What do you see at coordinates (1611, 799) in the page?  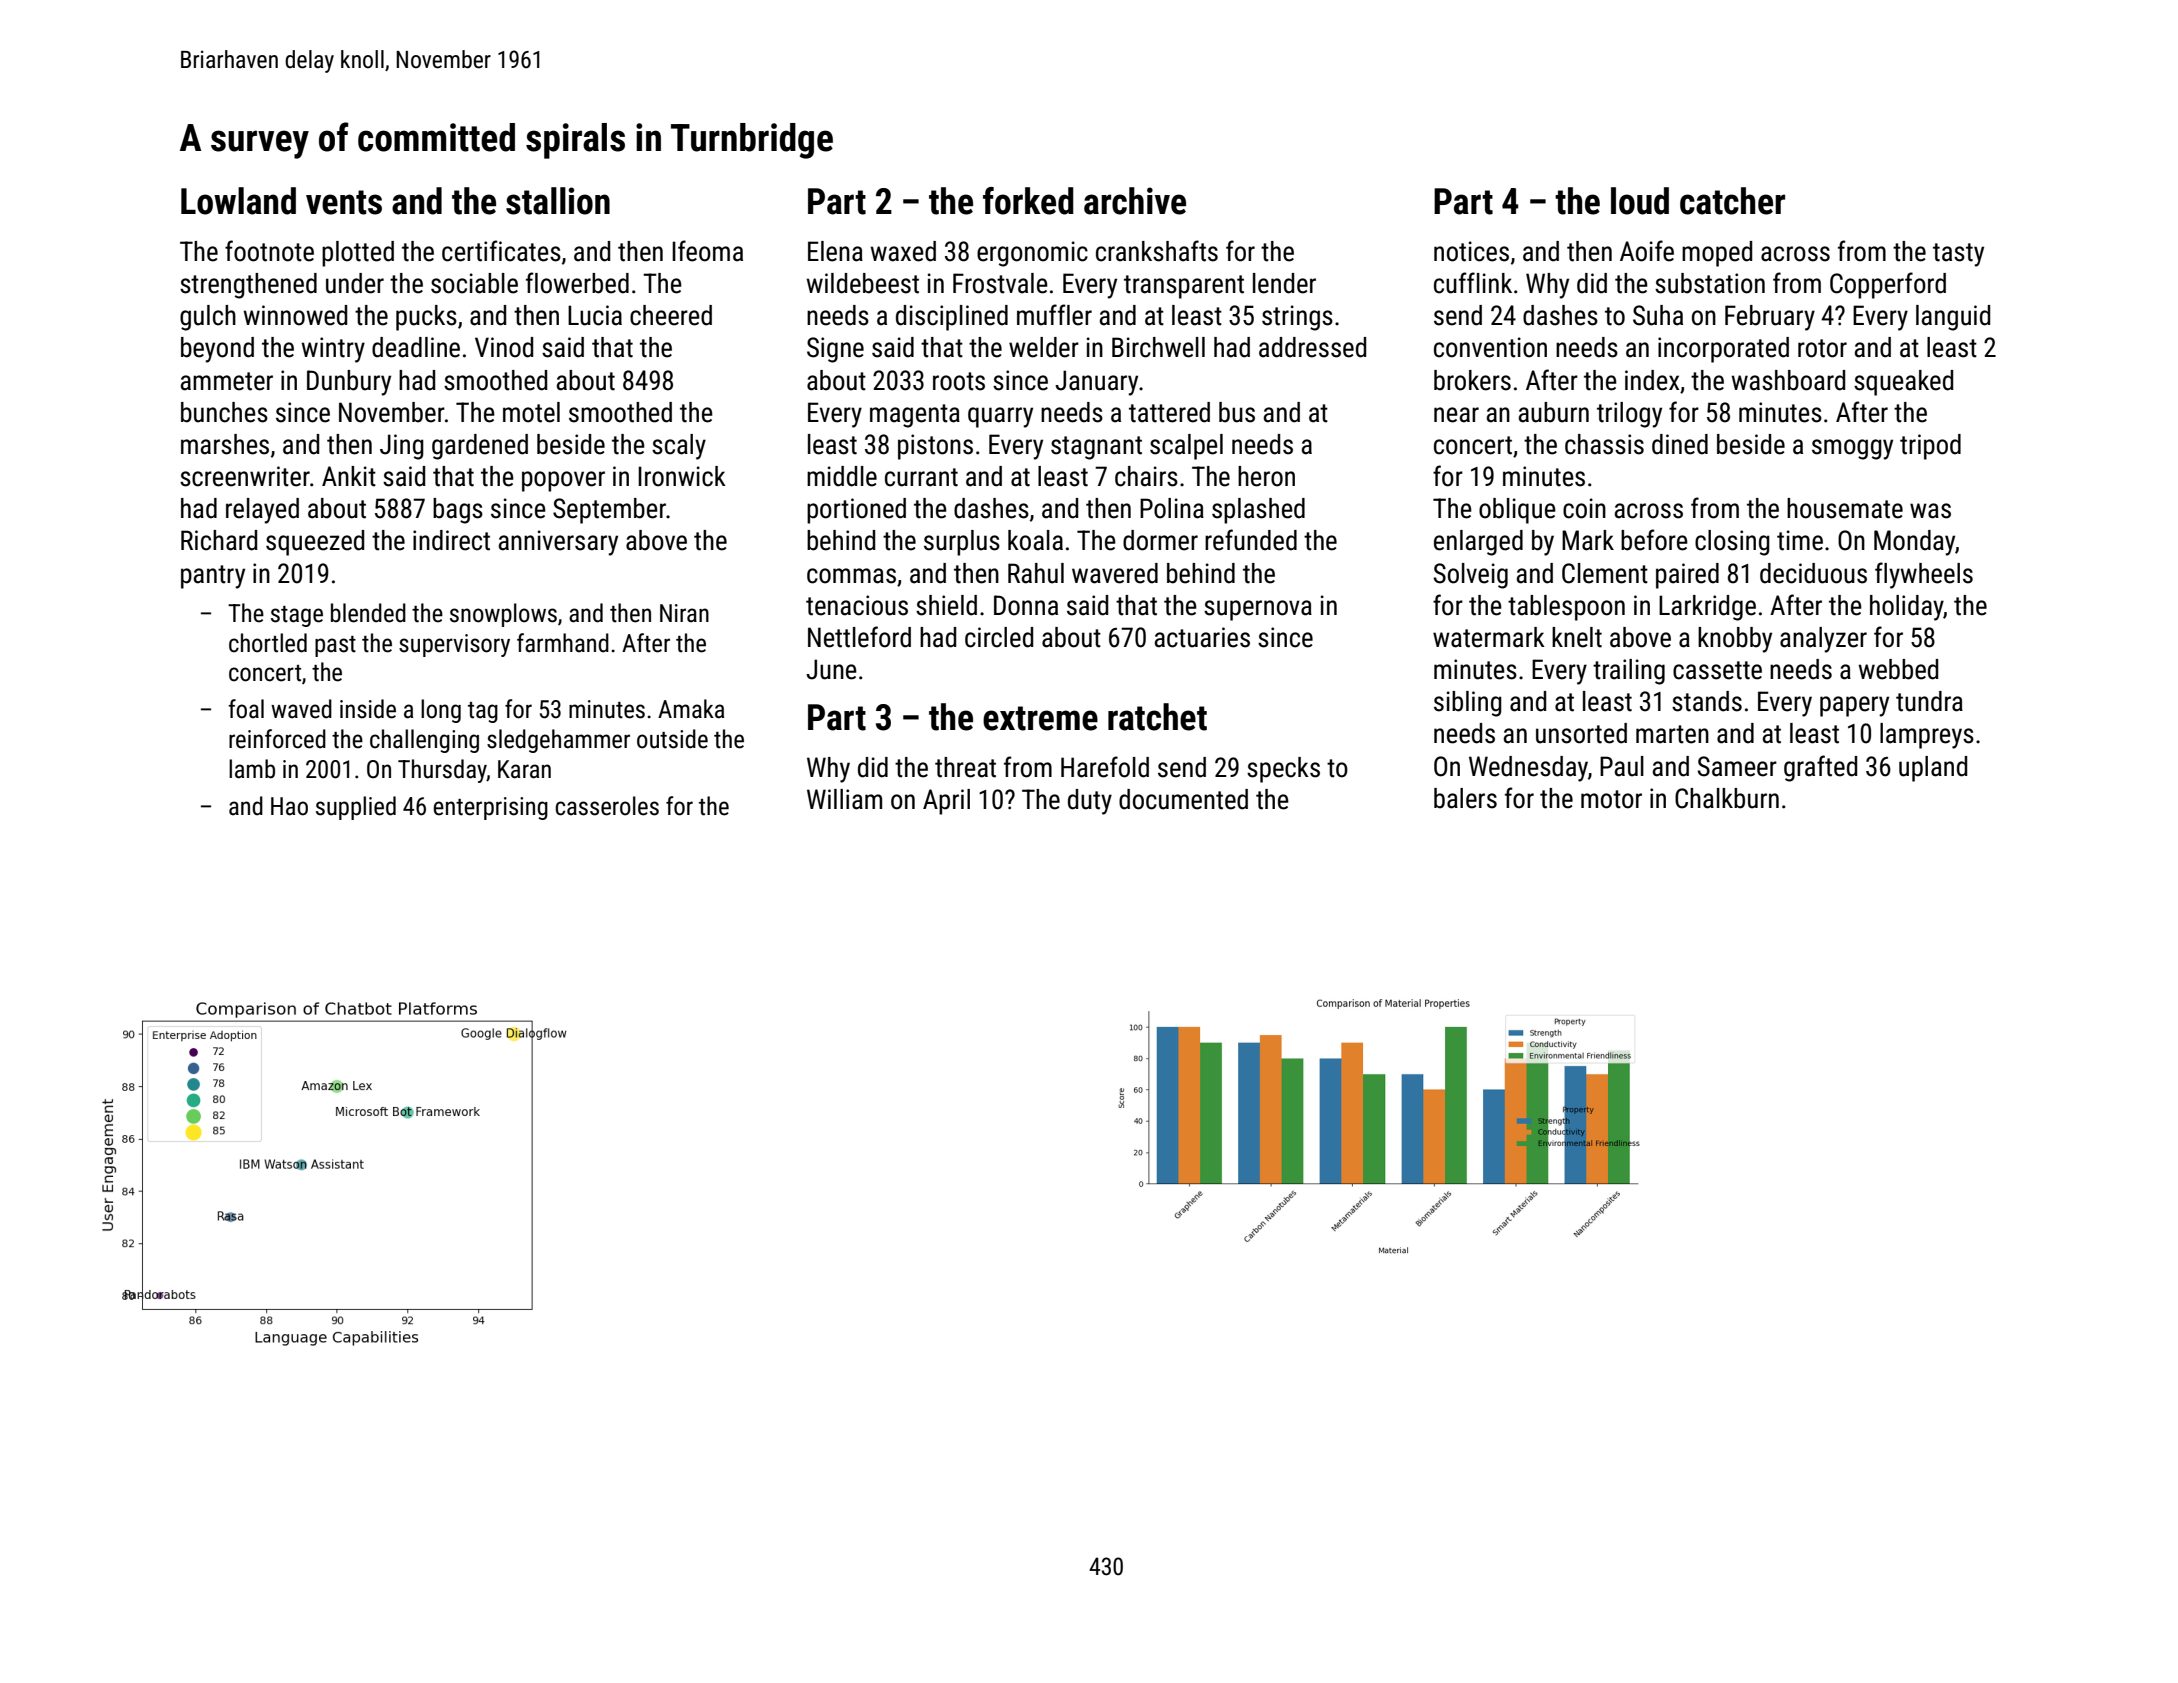 I see `motor` at bounding box center [1611, 799].
